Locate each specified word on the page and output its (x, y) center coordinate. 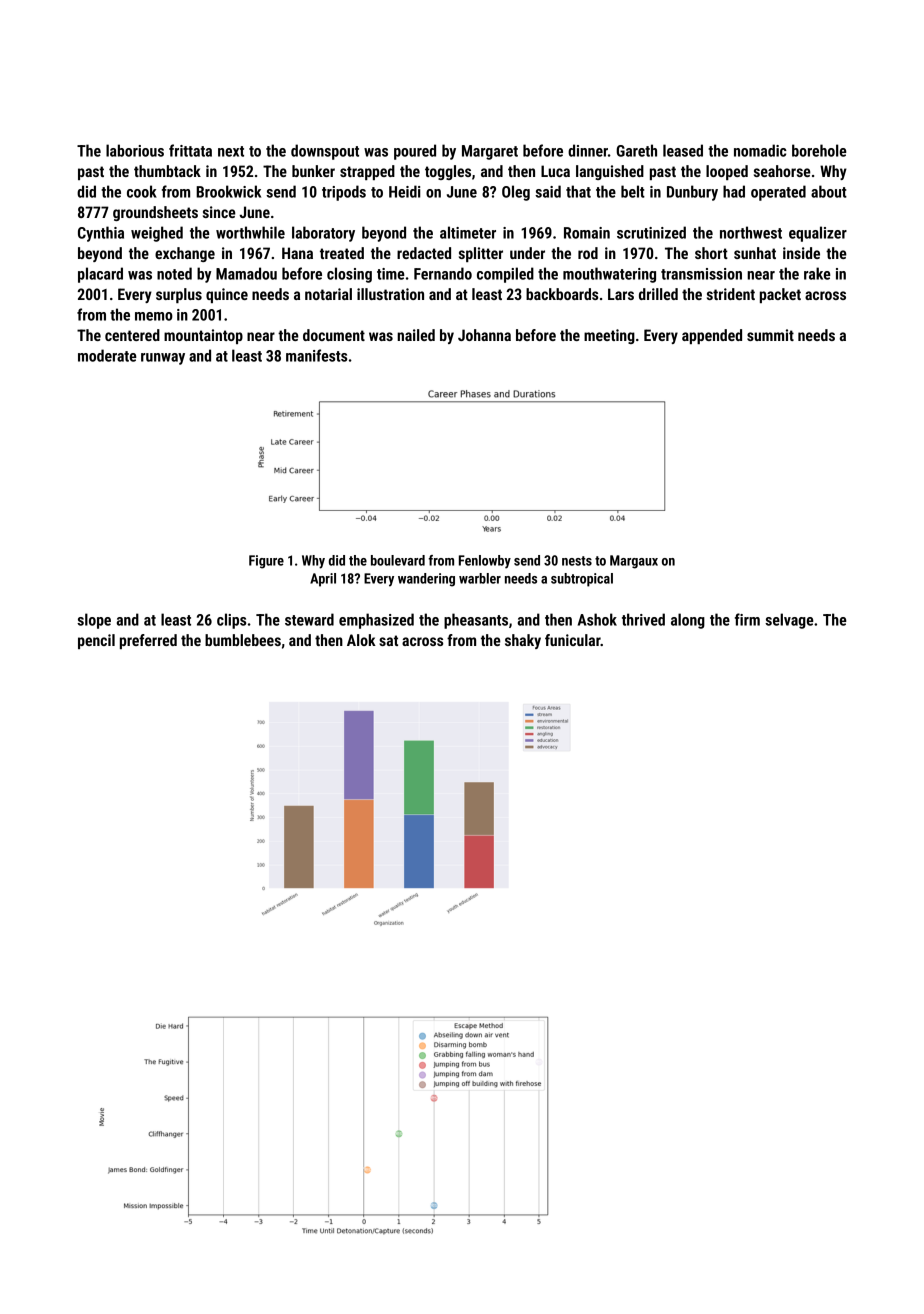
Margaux (634, 562)
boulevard (398, 560)
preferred (148, 641)
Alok (361, 640)
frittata (190, 150)
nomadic (760, 150)
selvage (789, 621)
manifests (316, 355)
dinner (588, 150)
